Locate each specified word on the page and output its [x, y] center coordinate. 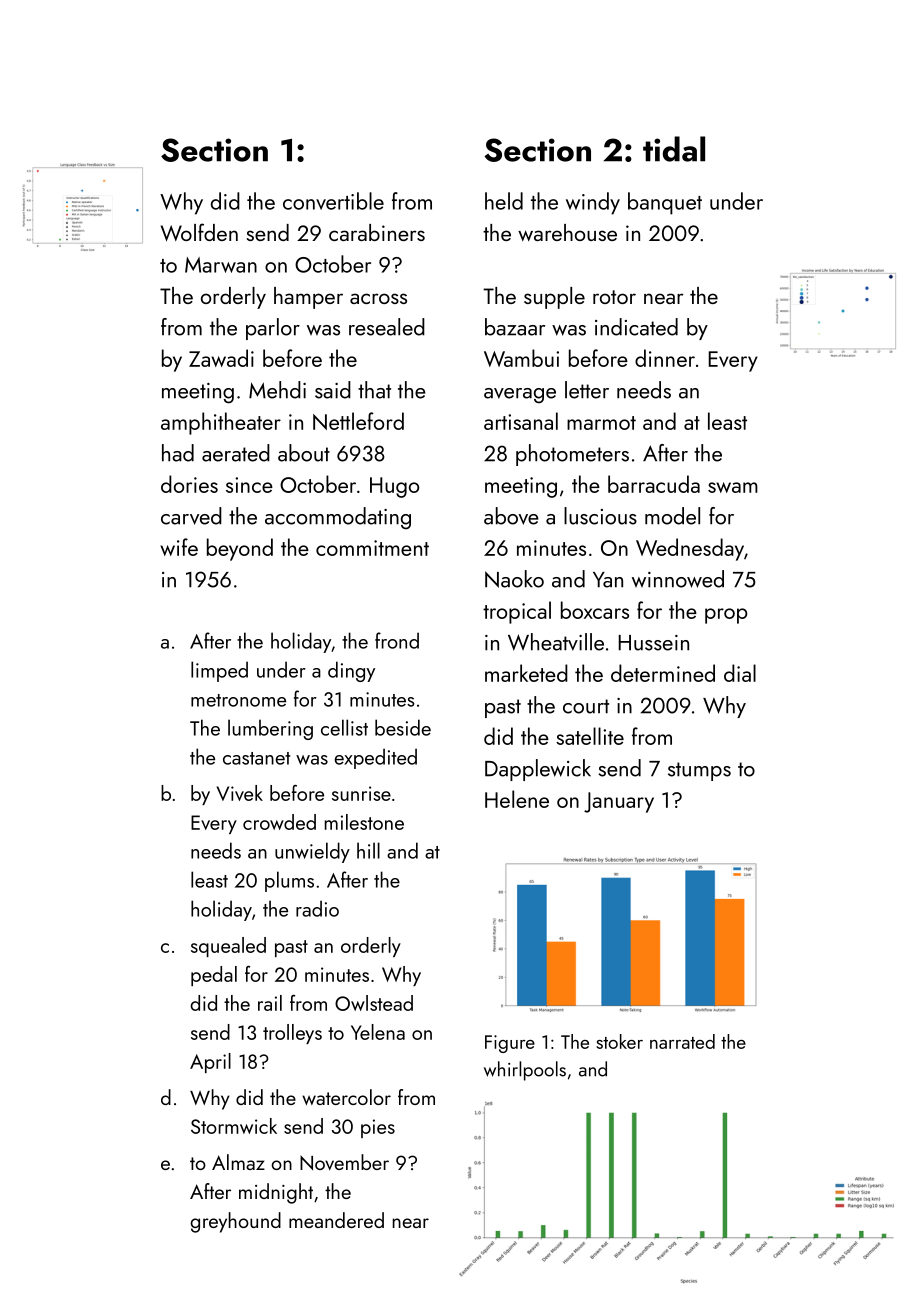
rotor [614, 297]
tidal [674, 149]
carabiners [377, 232]
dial [740, 673]
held [504, 201]
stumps [699, 771]
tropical [517, 612]
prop [726, 616]
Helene [517, 799]
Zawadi [221, 358]
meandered [336, 1220]
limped [219, 671]
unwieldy [312, 852]
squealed [228, 947]
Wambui [521, 358]
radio [317, 908]
